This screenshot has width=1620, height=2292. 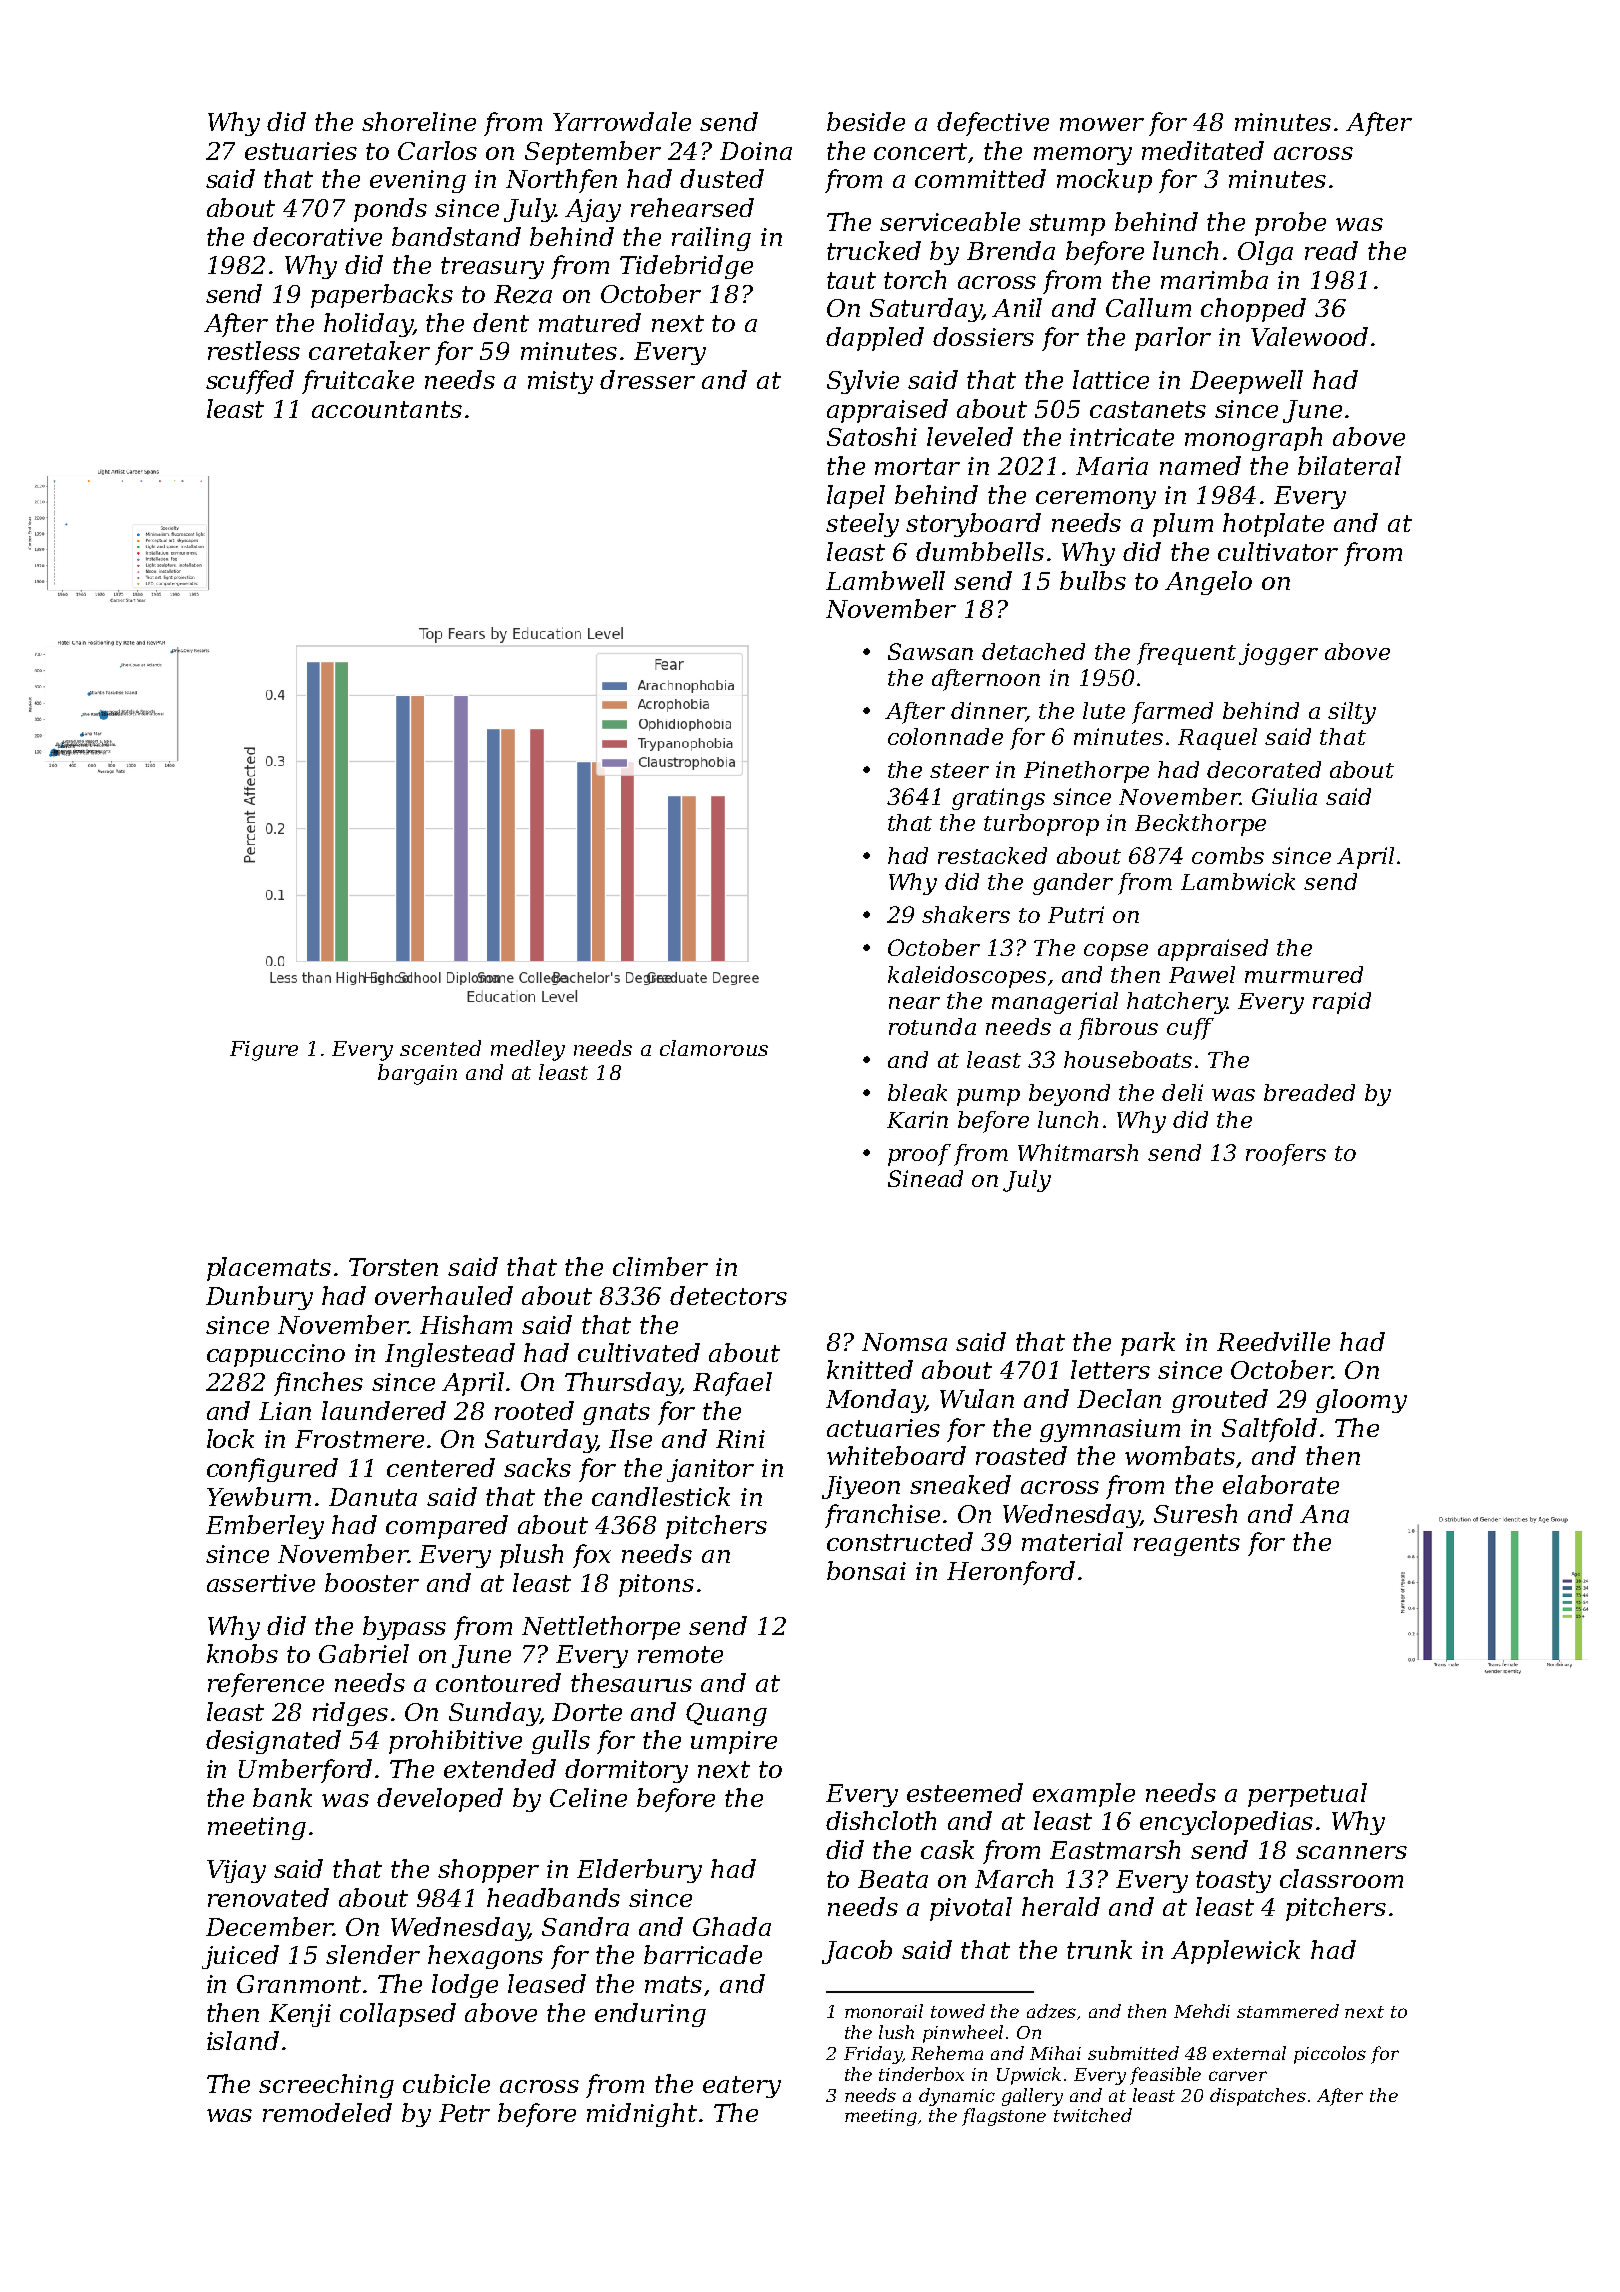 I want to click on remodeled, so click(x=327, y=2112).
